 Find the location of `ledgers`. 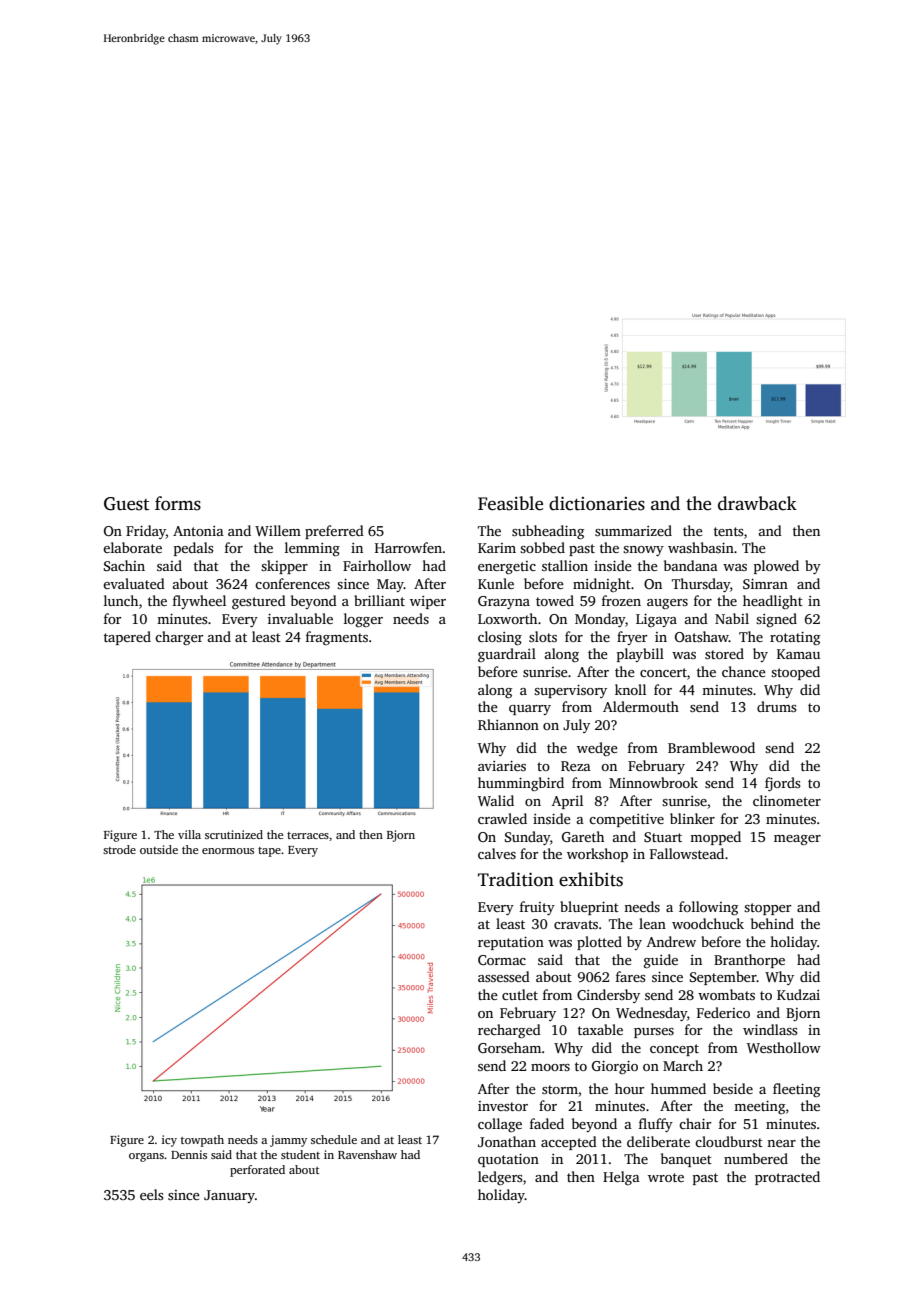

ledgers is located at coordinates (500, 1178).
